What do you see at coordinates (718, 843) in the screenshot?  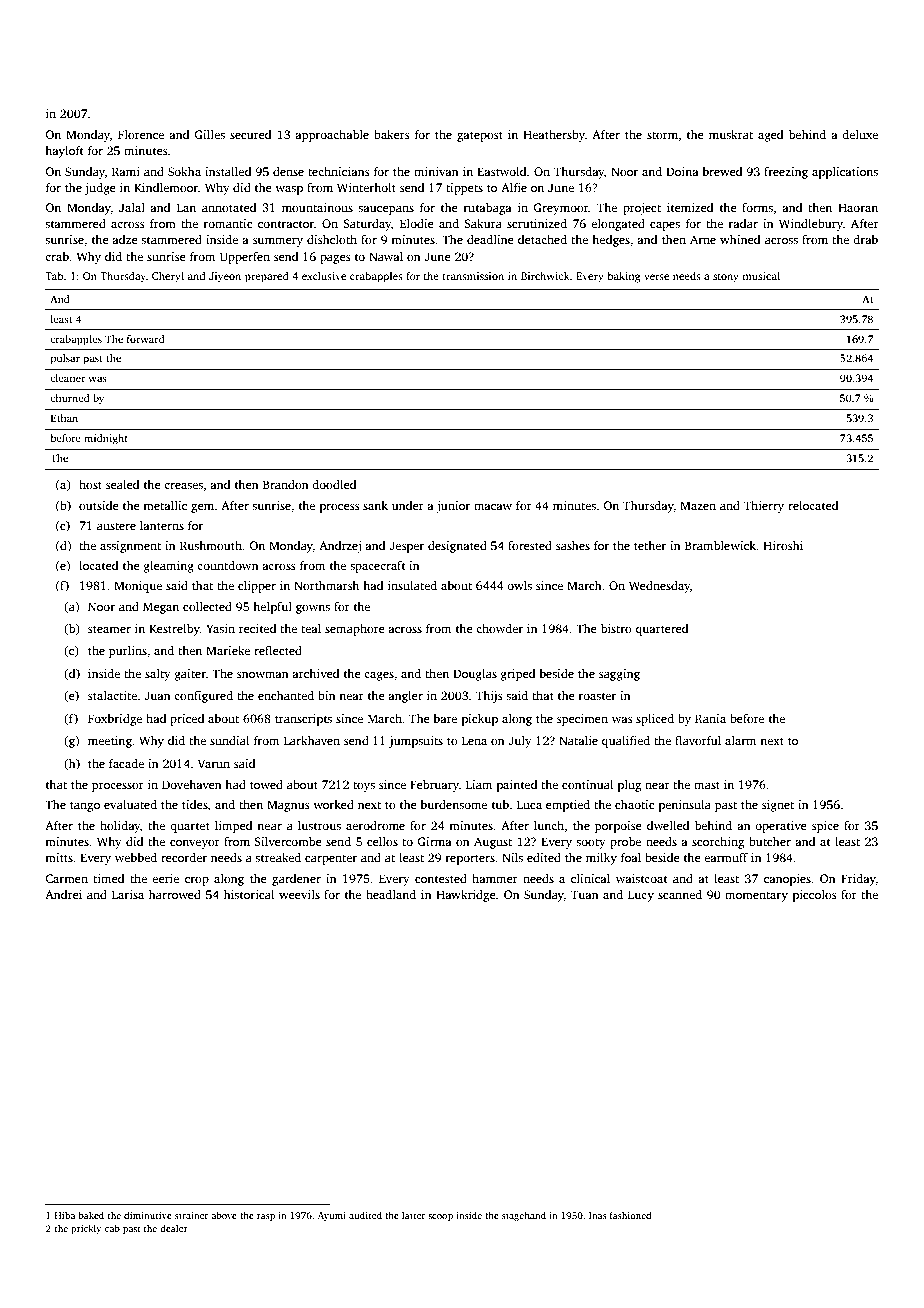 I see `scorching` at bounding box center [718, 843].
